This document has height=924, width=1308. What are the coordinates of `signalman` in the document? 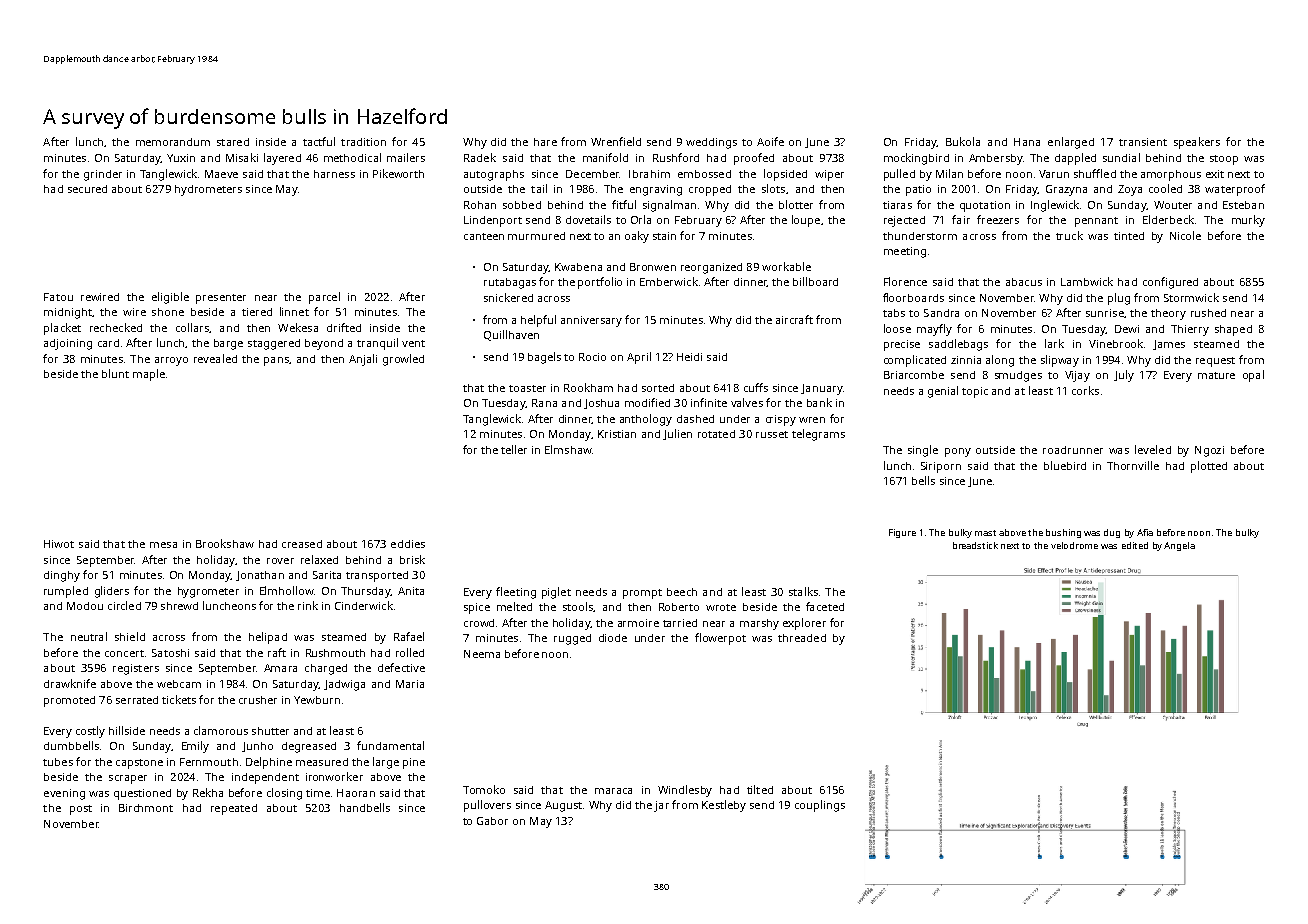 It's located at (669, 206).
